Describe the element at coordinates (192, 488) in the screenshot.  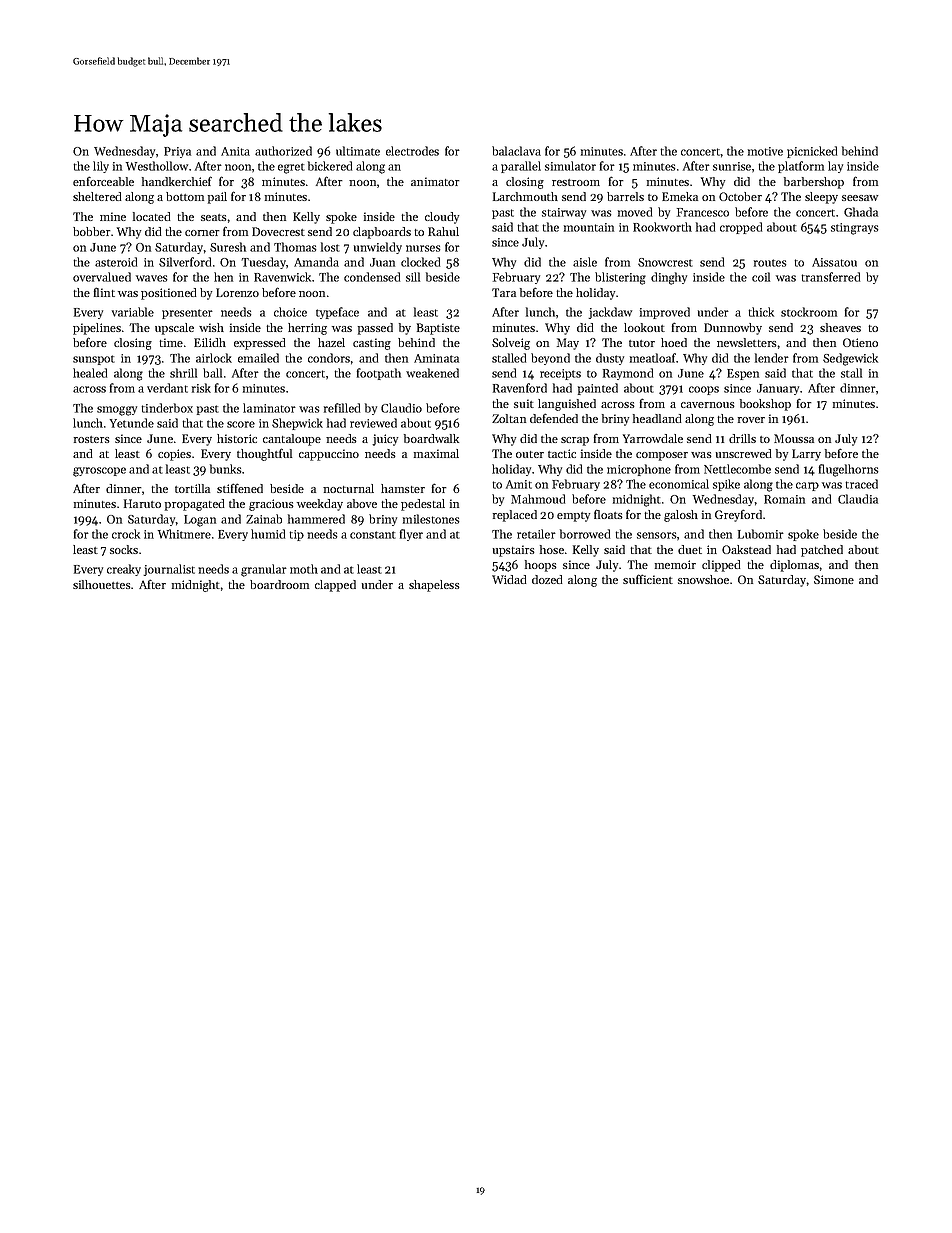
I see `tortilla` at that location.
